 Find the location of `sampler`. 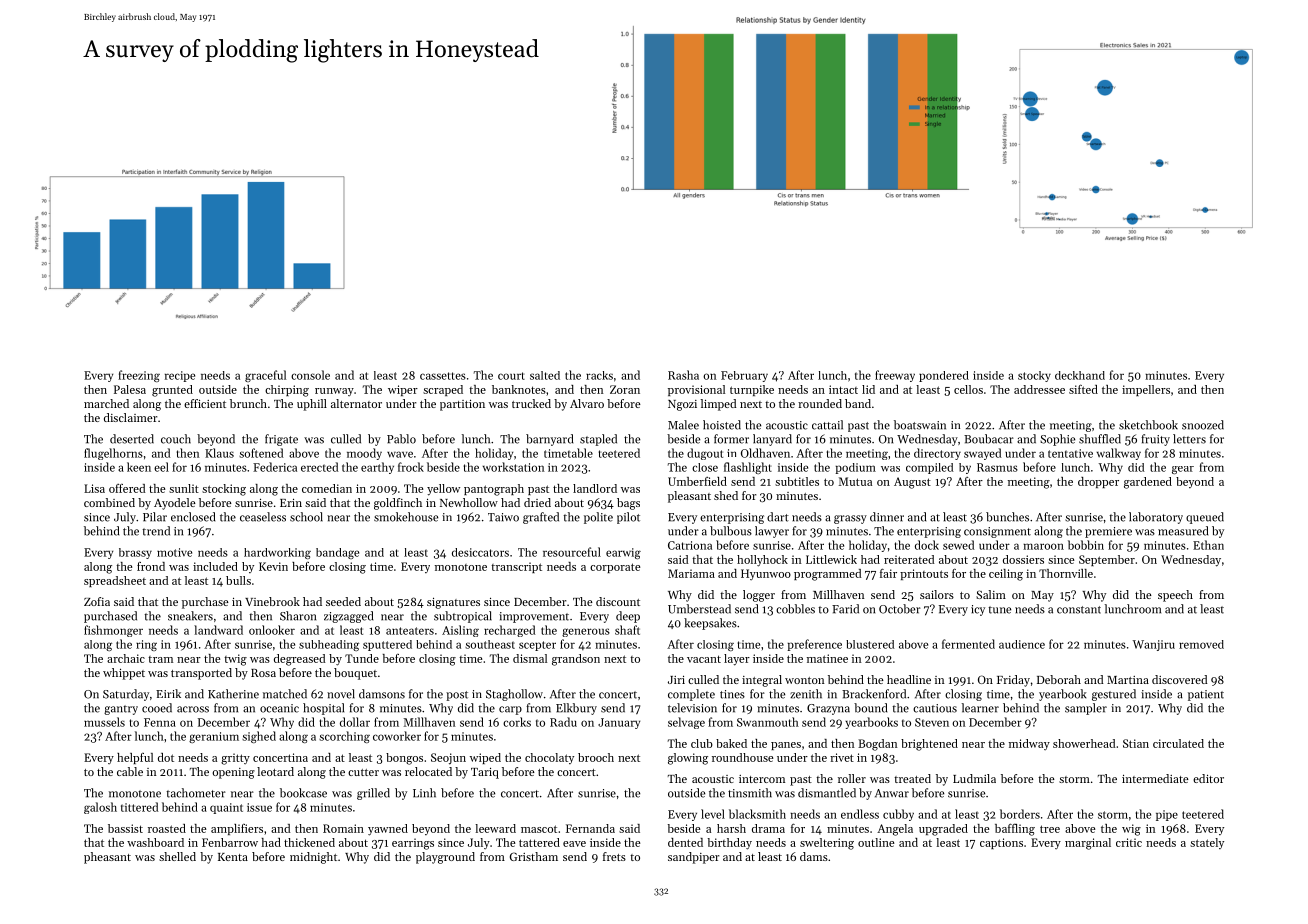

sampler is located at coordinates (1086, 709).
